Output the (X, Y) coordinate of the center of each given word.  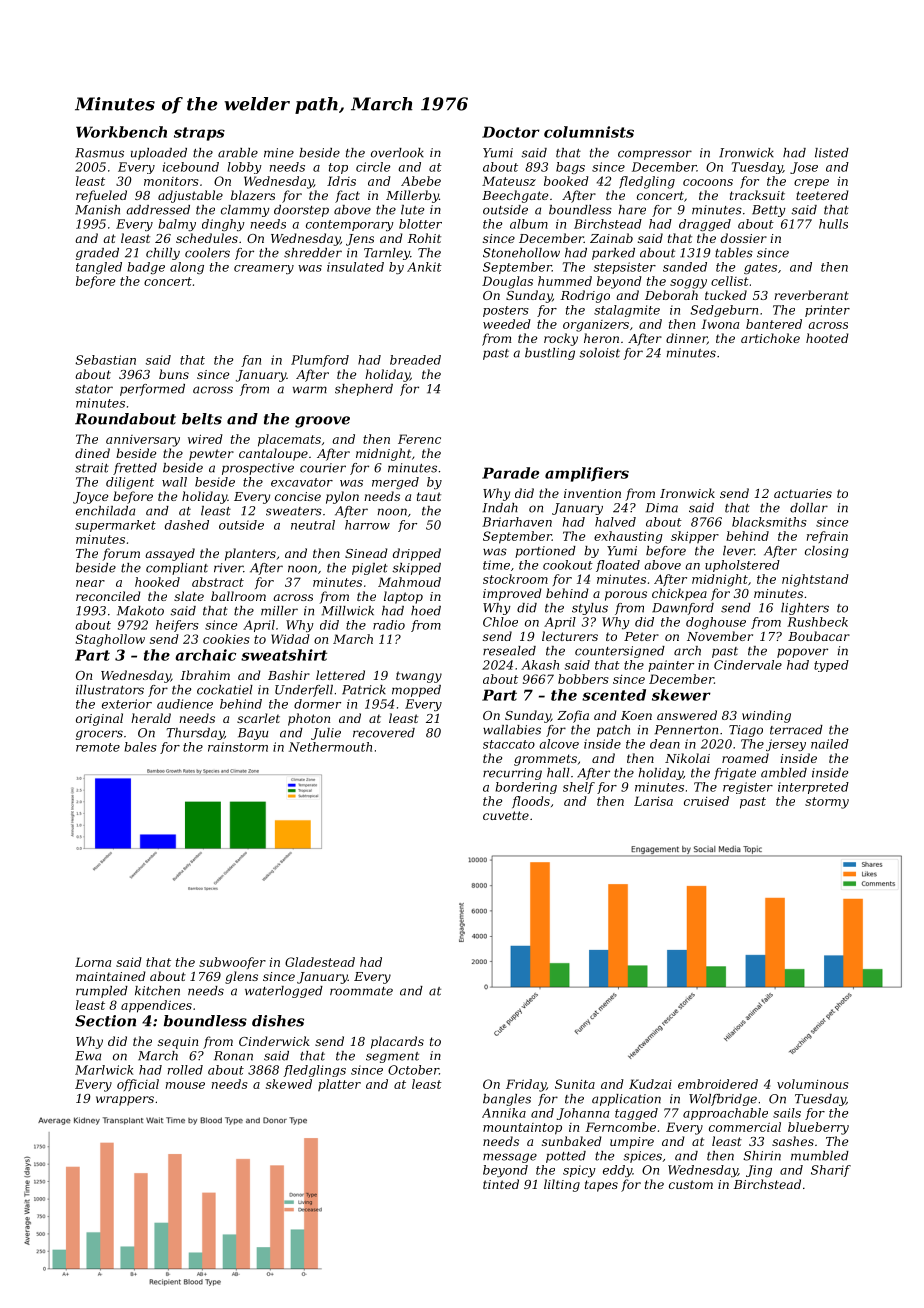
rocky (561, 339)
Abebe (421, 181)
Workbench (121, 132)
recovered (384, 733)
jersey (786, 745)
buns (174, 374)
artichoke (770, 338)
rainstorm (238, 747)
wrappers (125, 1101)
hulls (833, 224)
